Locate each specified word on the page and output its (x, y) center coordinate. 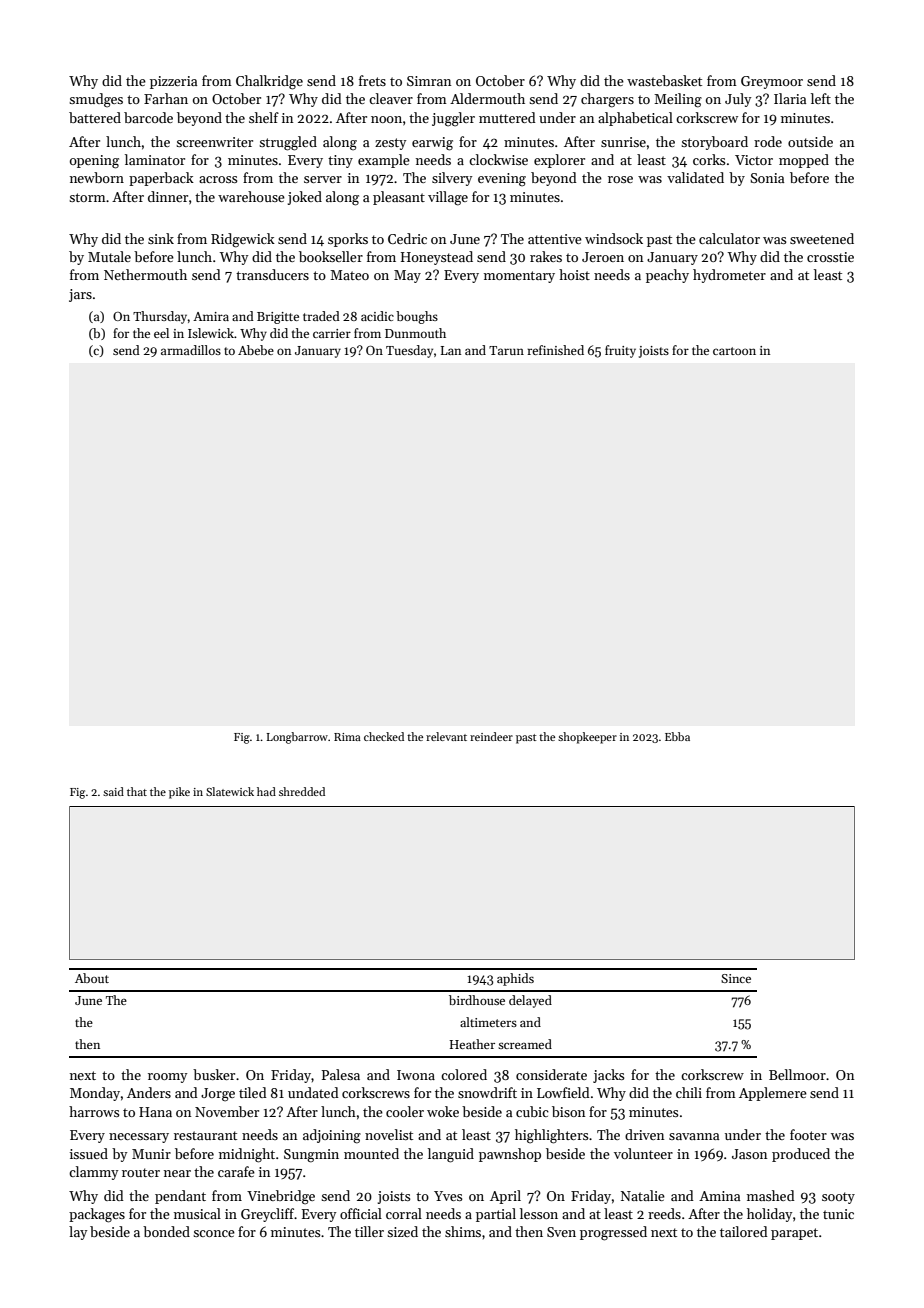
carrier (332, 333)
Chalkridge (269, 82)
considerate (551, 1074)
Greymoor (772, 82)
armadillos (191, 350)
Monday (95, 1094)
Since (736, 978)
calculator (729, 238)
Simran (429, 81)
